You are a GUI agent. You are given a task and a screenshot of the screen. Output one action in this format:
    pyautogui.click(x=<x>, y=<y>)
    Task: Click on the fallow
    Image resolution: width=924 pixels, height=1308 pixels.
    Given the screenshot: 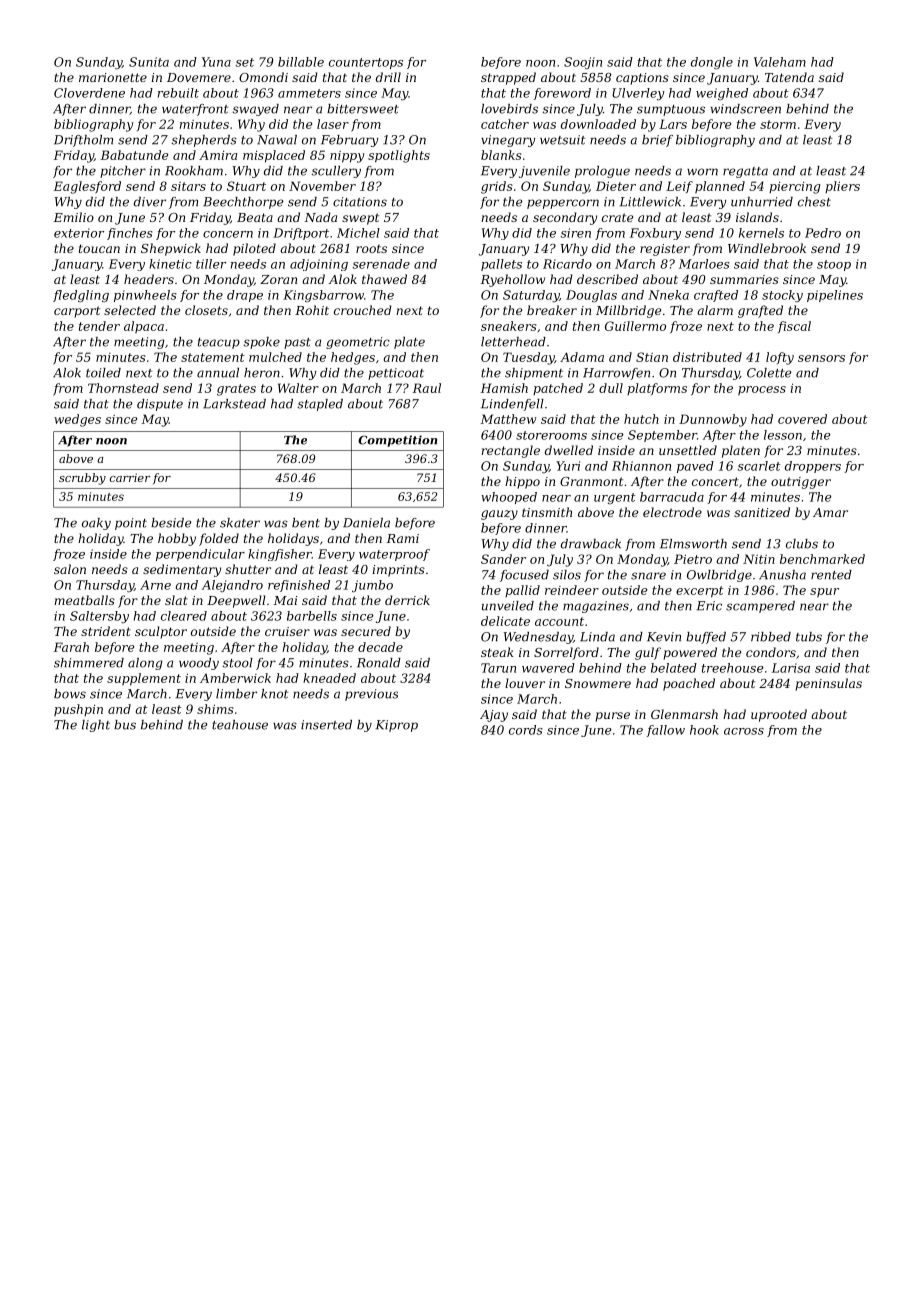 What is the action you would take?
    pyautogui.click(x=665, y=731)
